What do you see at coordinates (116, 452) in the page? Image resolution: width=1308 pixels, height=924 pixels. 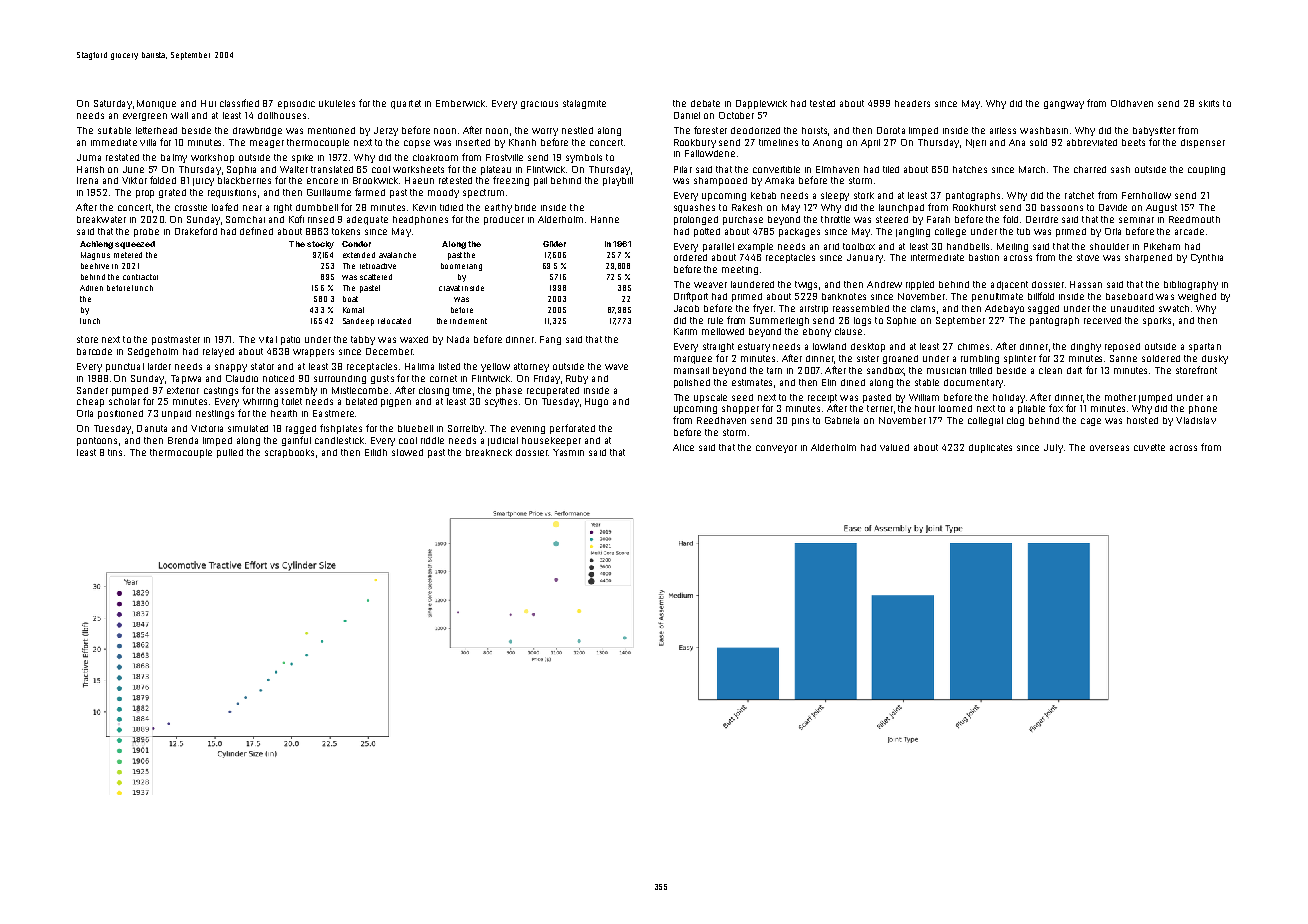 I see `tins` at bounding box center [116, 452].
